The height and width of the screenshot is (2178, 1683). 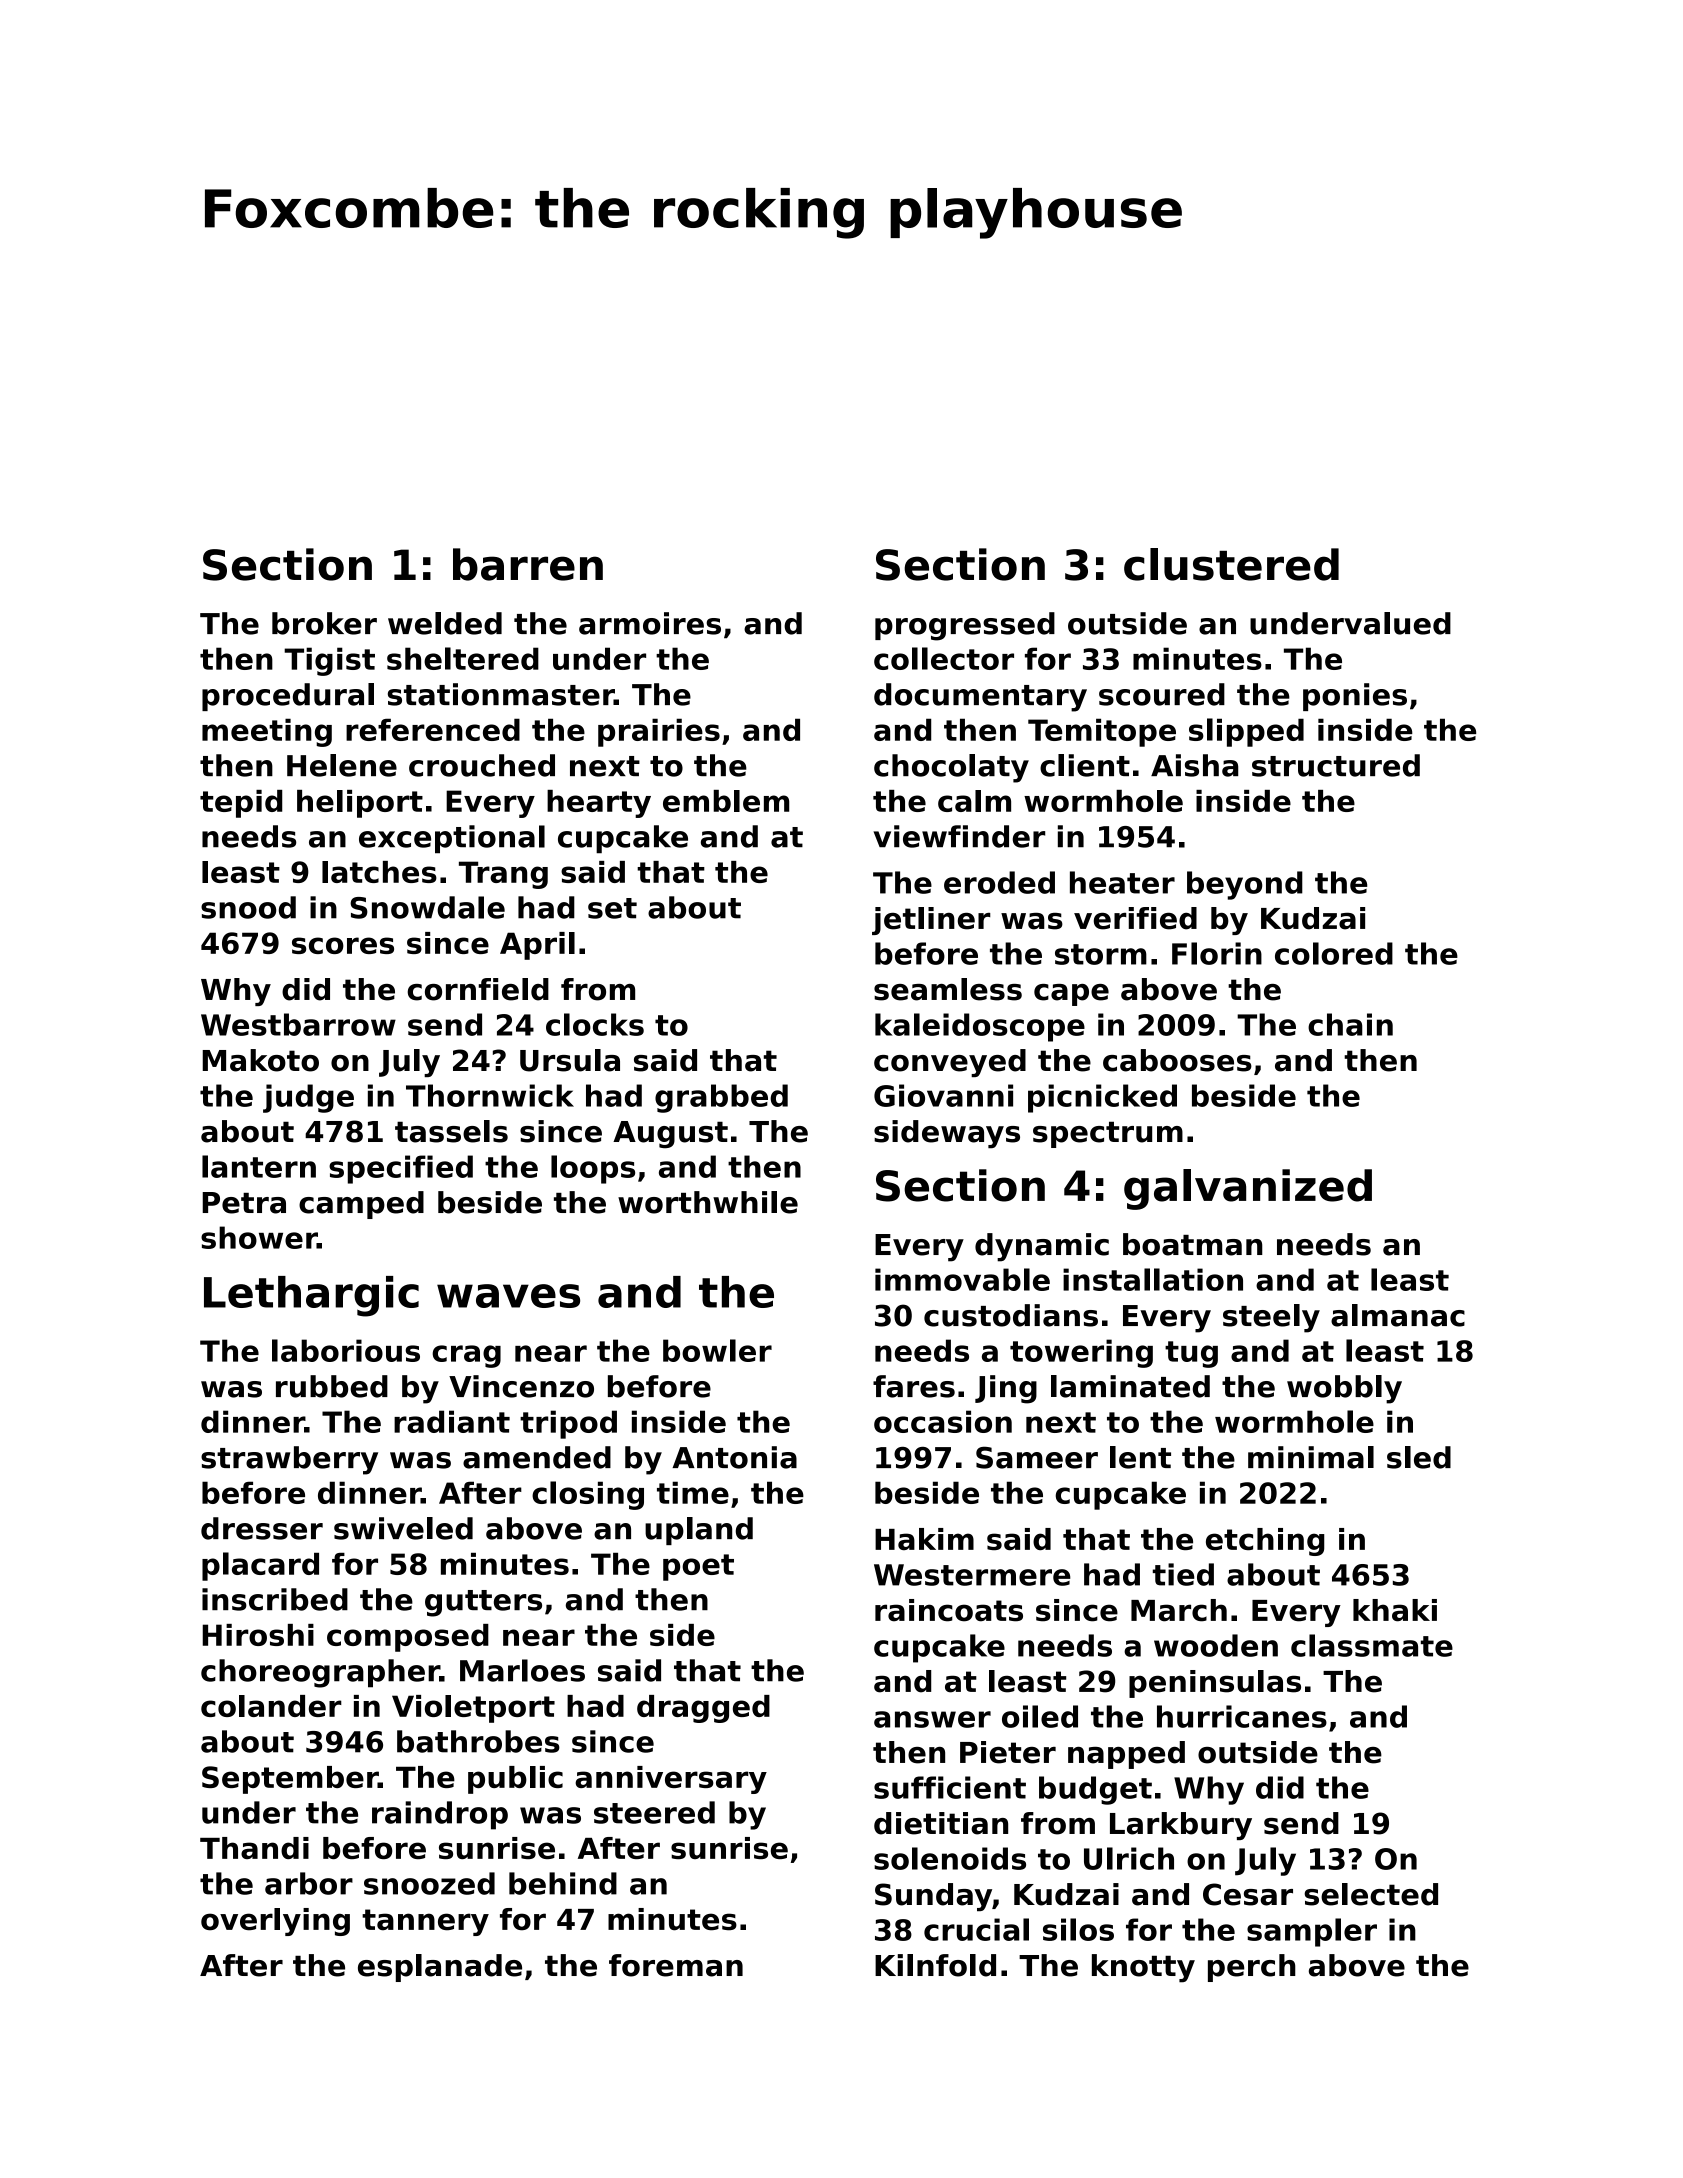 What do you see at coordinates (1355, 697) in the screenshot?
I see `ponies` at bounding box center [1355, 697].
